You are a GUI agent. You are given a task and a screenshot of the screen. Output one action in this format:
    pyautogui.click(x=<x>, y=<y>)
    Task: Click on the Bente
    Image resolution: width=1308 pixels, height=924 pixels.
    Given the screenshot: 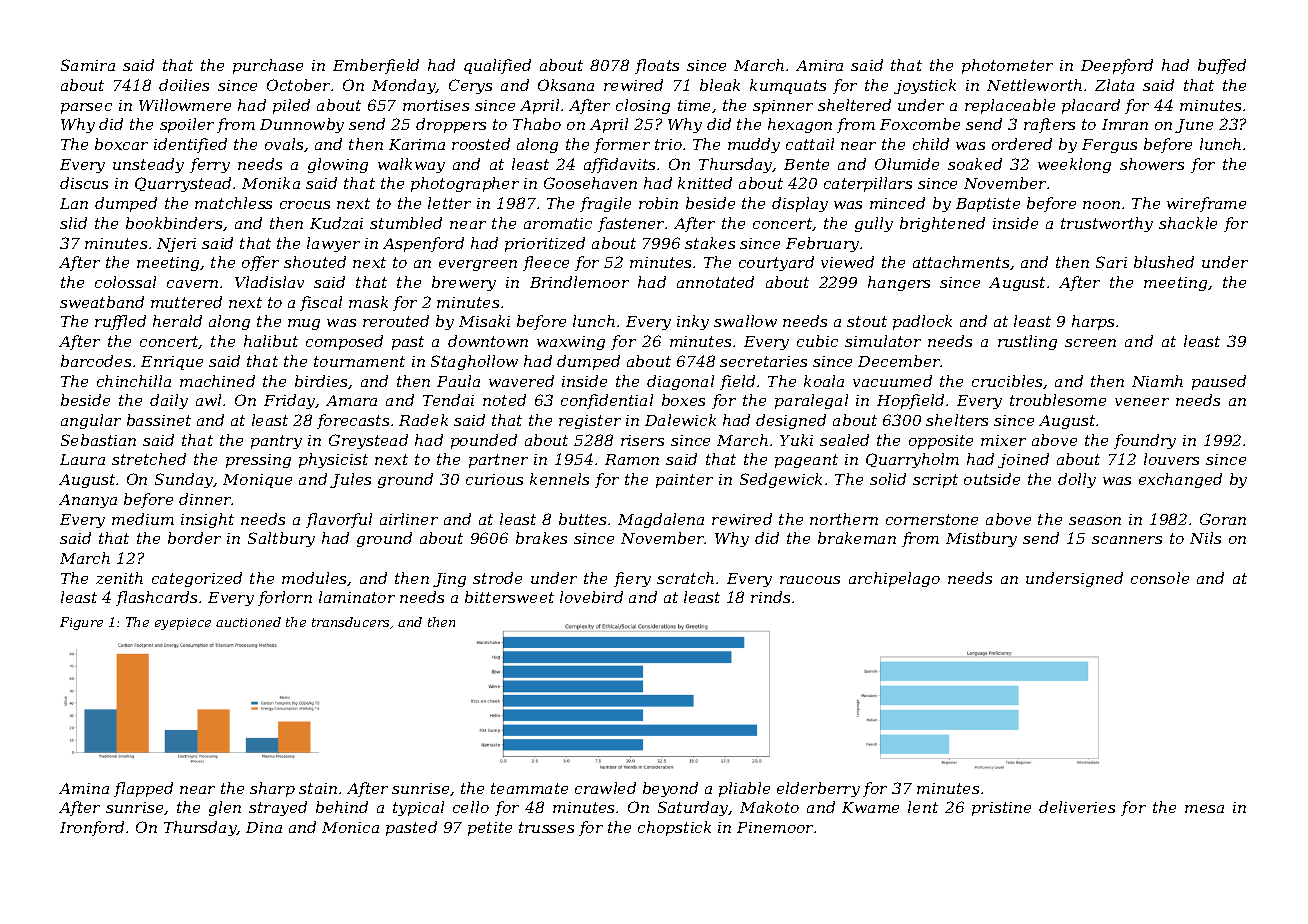 What is the action you would take?
    pyautogui.click(x=806, y=164)
